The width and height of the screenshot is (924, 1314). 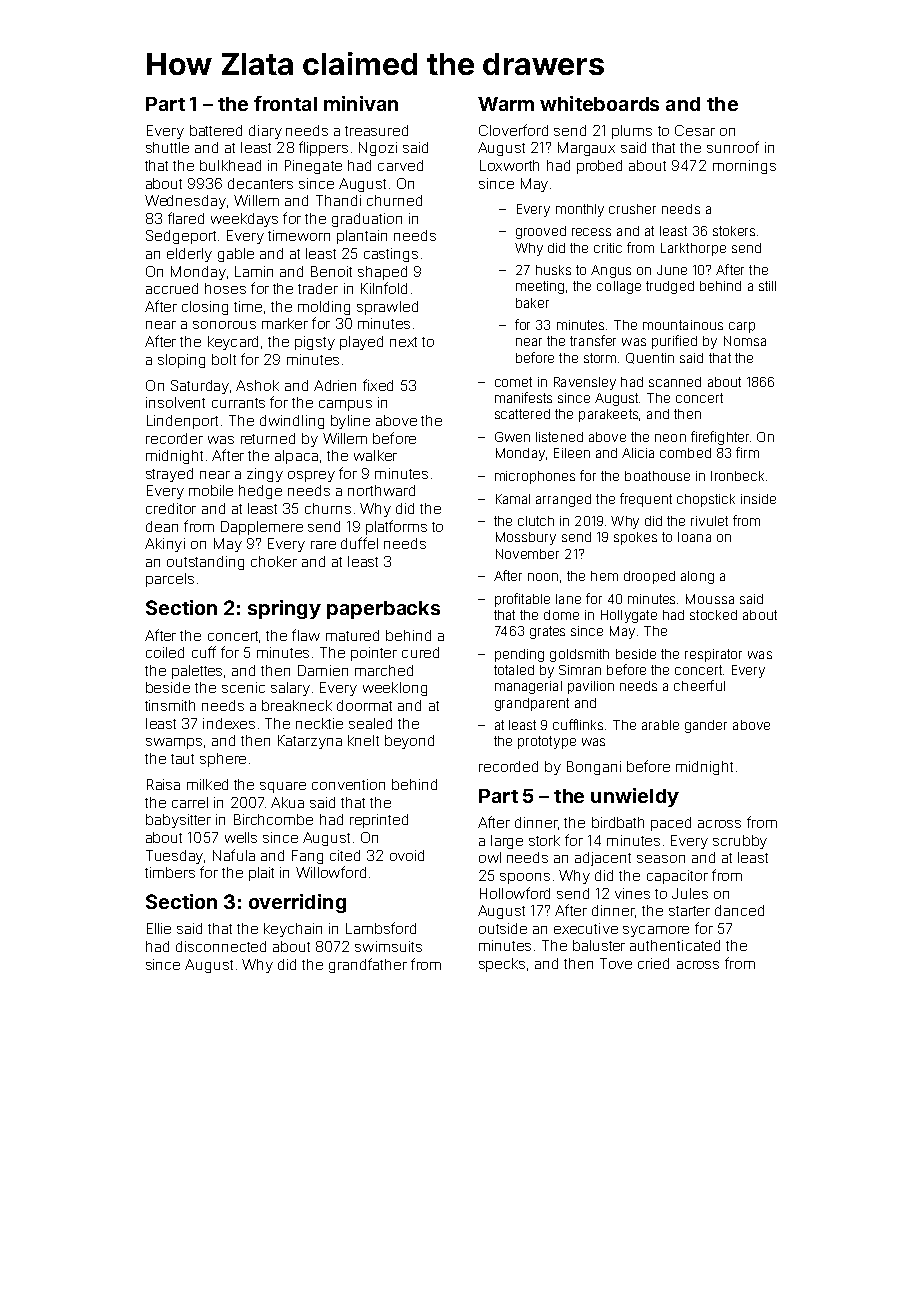 I want to click on walker, so click(x=375, y=455).
